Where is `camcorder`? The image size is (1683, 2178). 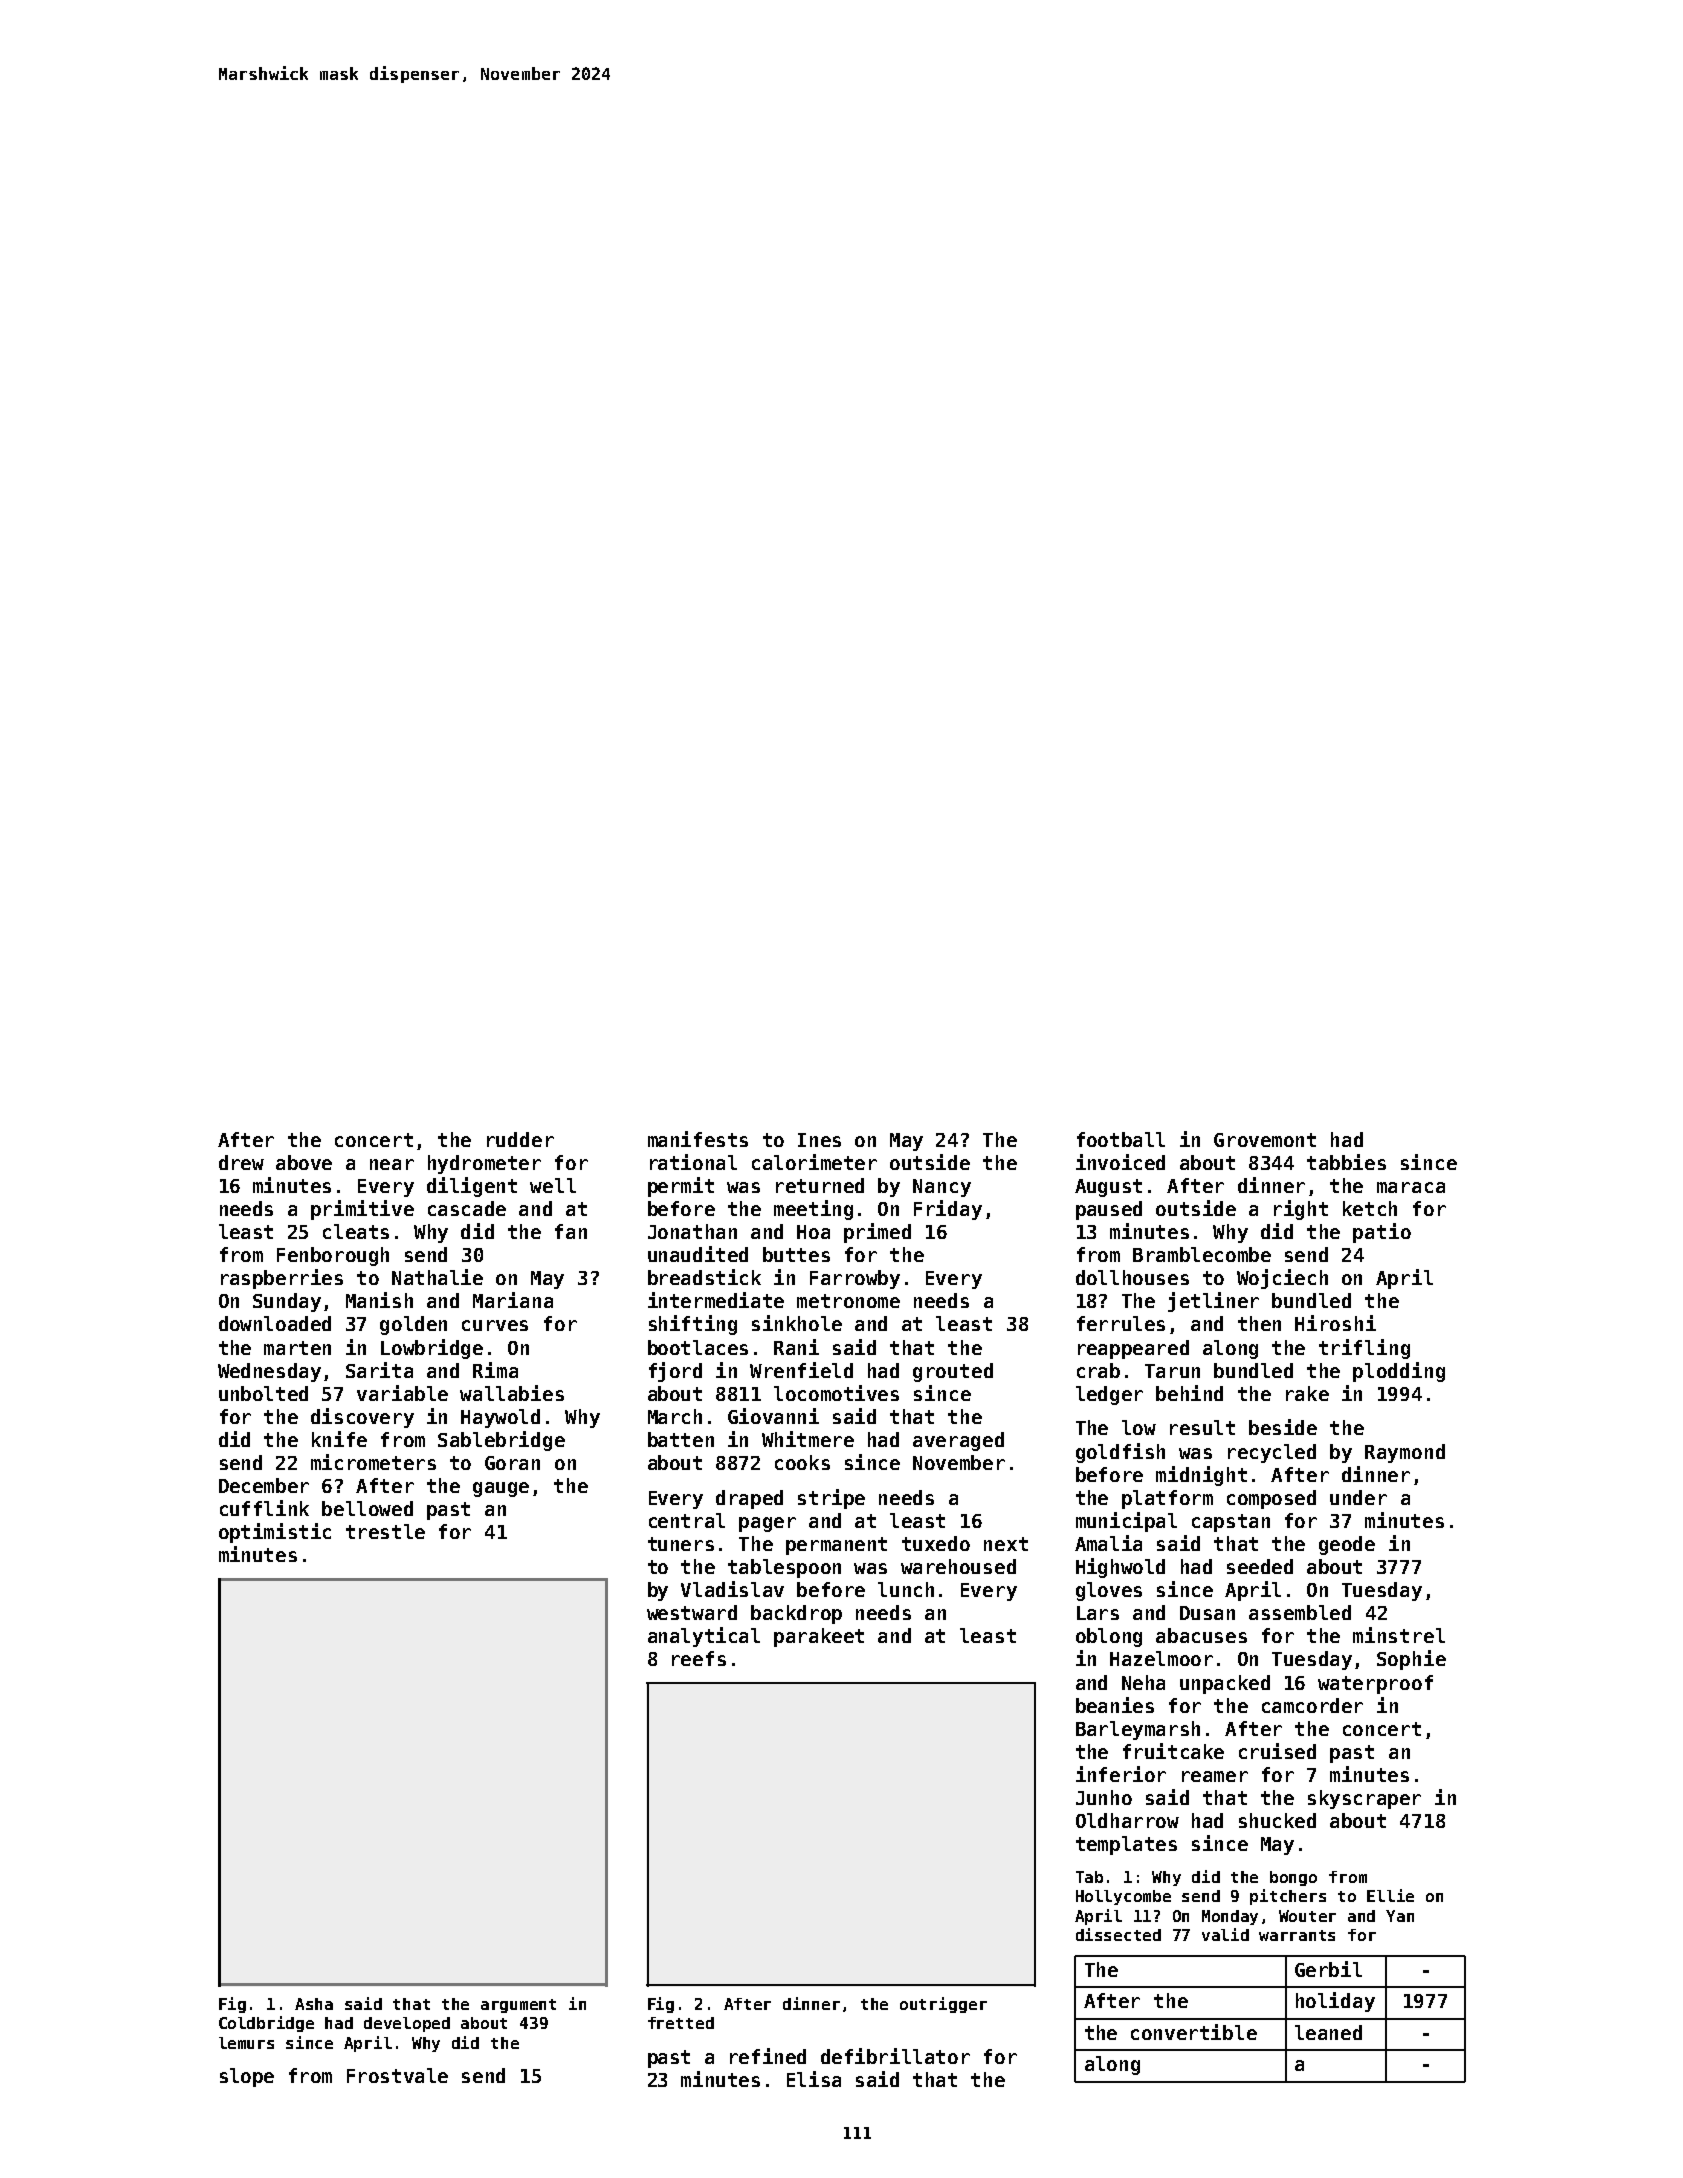
camcorder is located at coordinates (1312, 1705).
